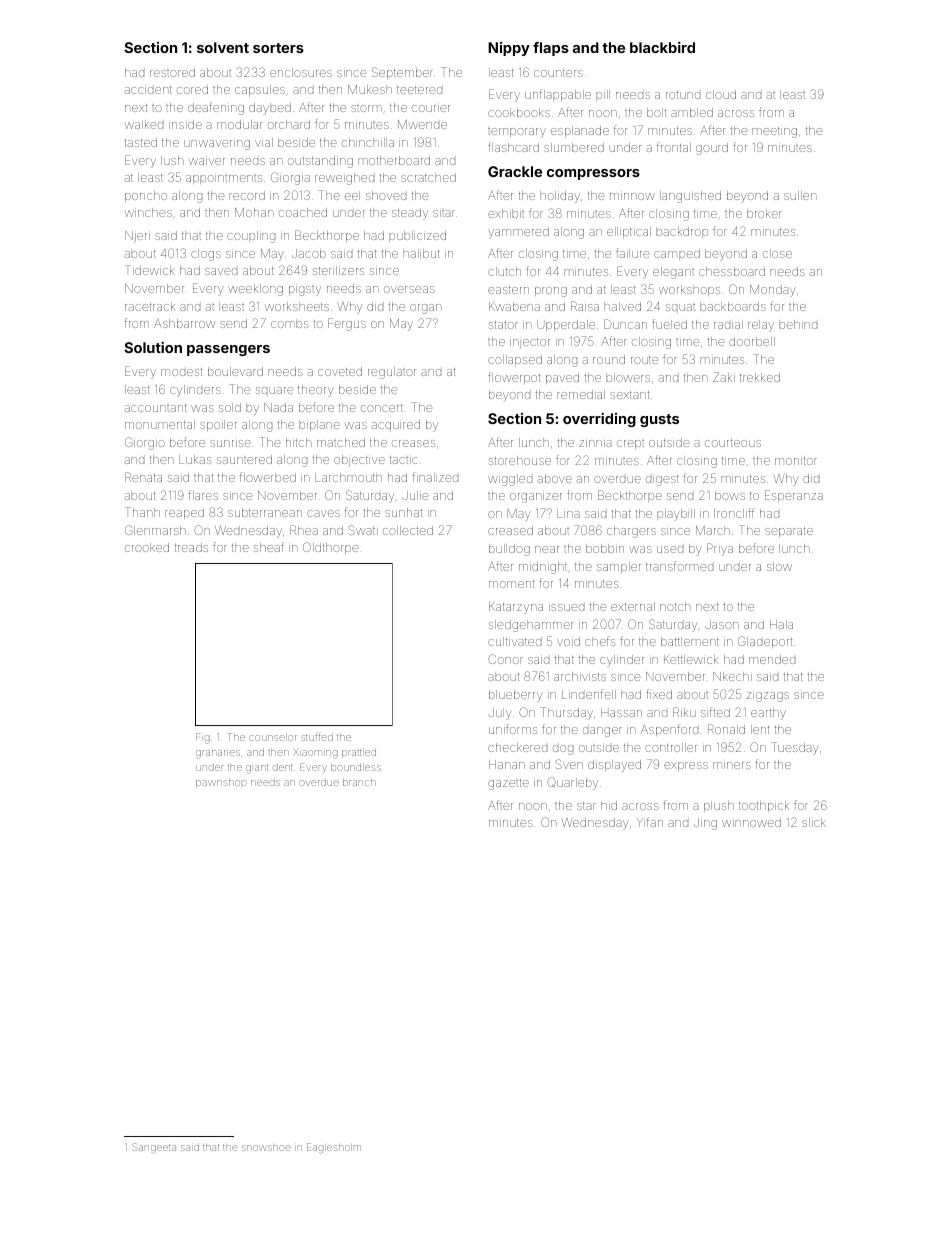 This screenshot has width=952, height=1233. I want to click on Hanan, so click(507, 764).
